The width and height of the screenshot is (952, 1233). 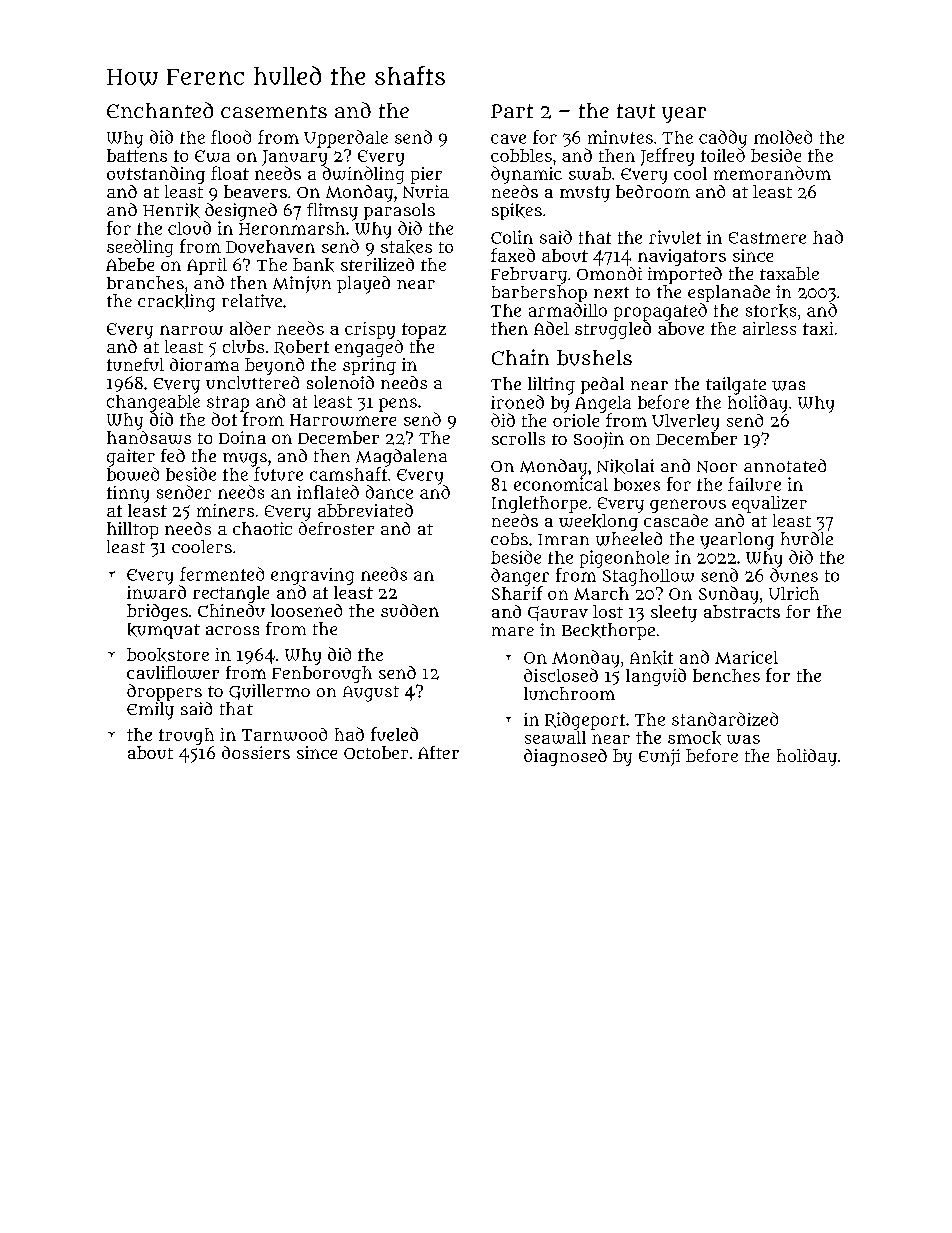 I want to click on molded, so click(x=783, y=137).
